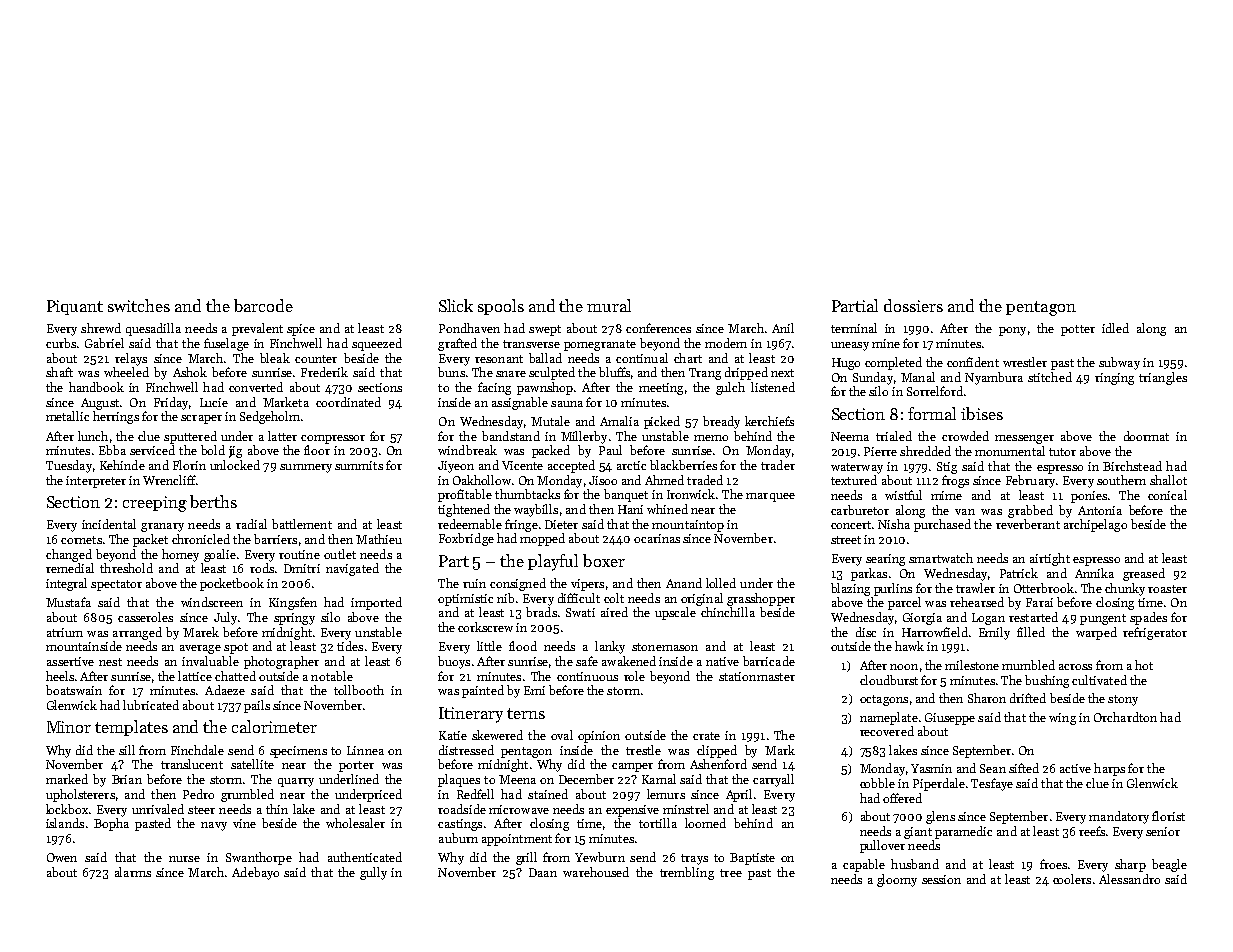 The width and height of the document is (1233, 952). What do you see at coordinates (131, 359) in the document?
I see `relays` at bounding box center [131, 359].
